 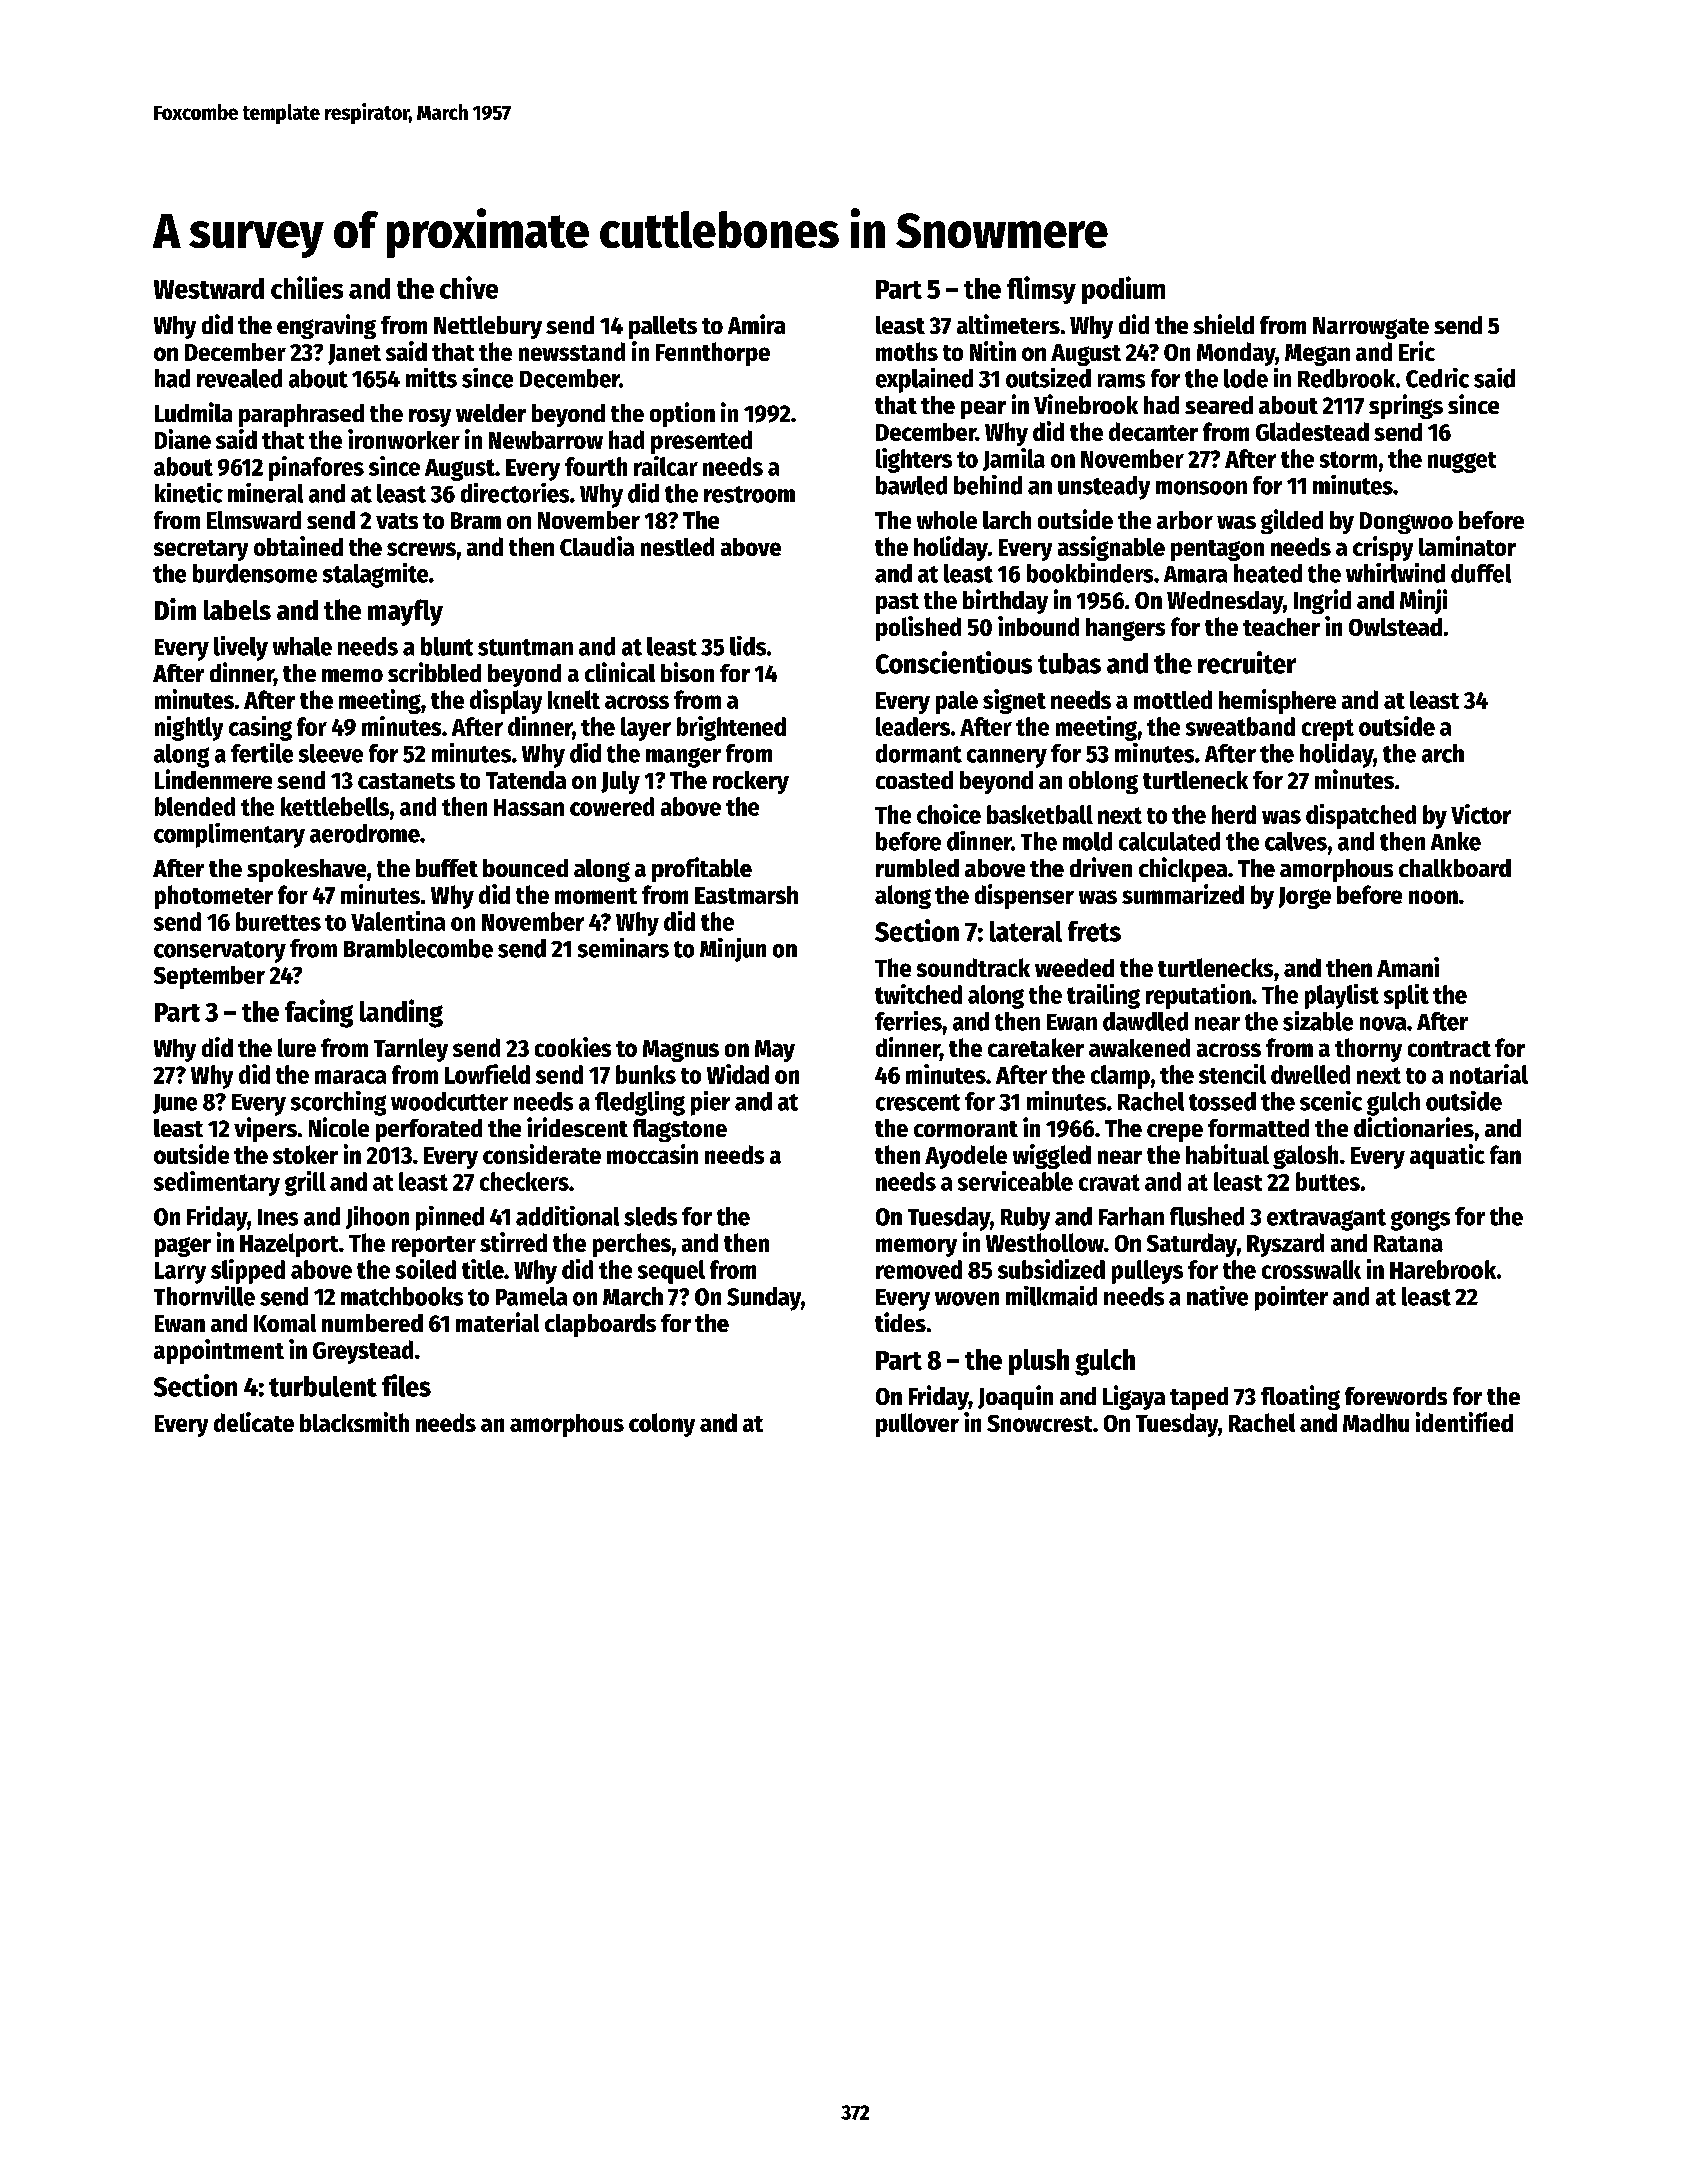 I want to click on recruiter, so click(x=1247, y=662).
